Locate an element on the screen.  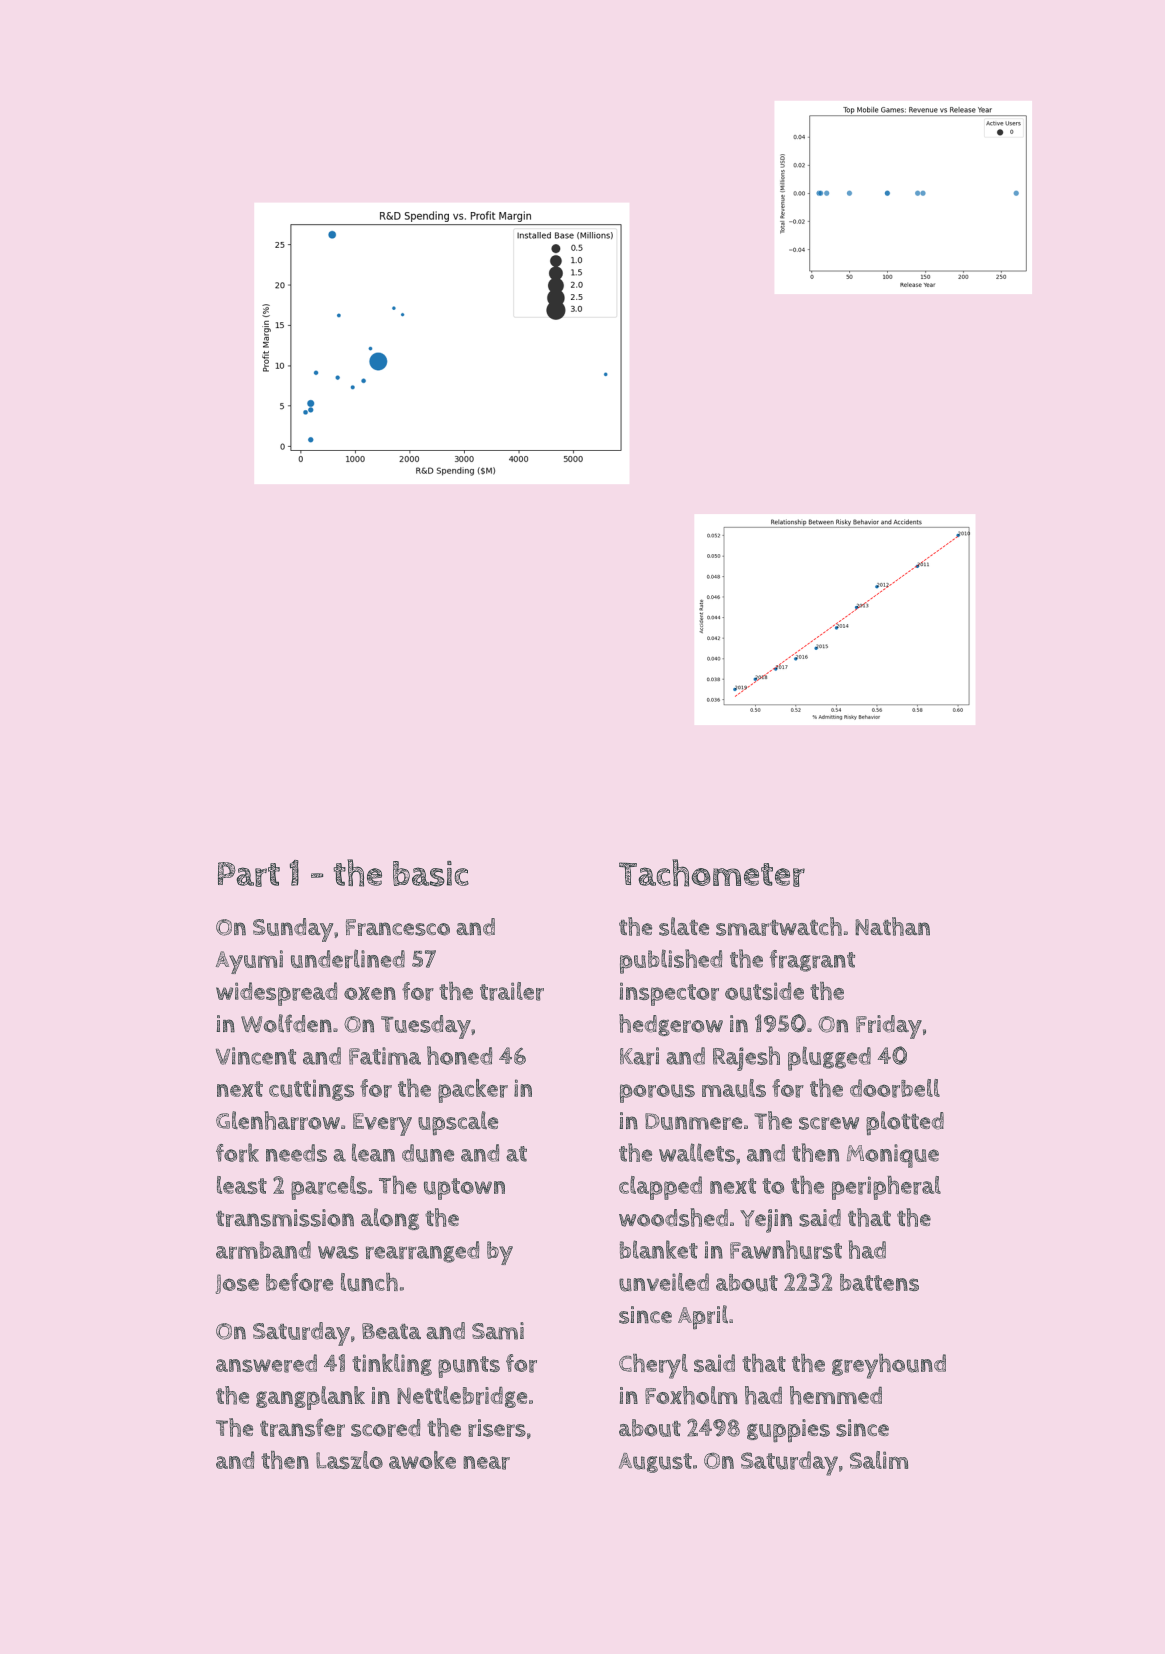
Tachometer is located at coordinates (712, 873).
